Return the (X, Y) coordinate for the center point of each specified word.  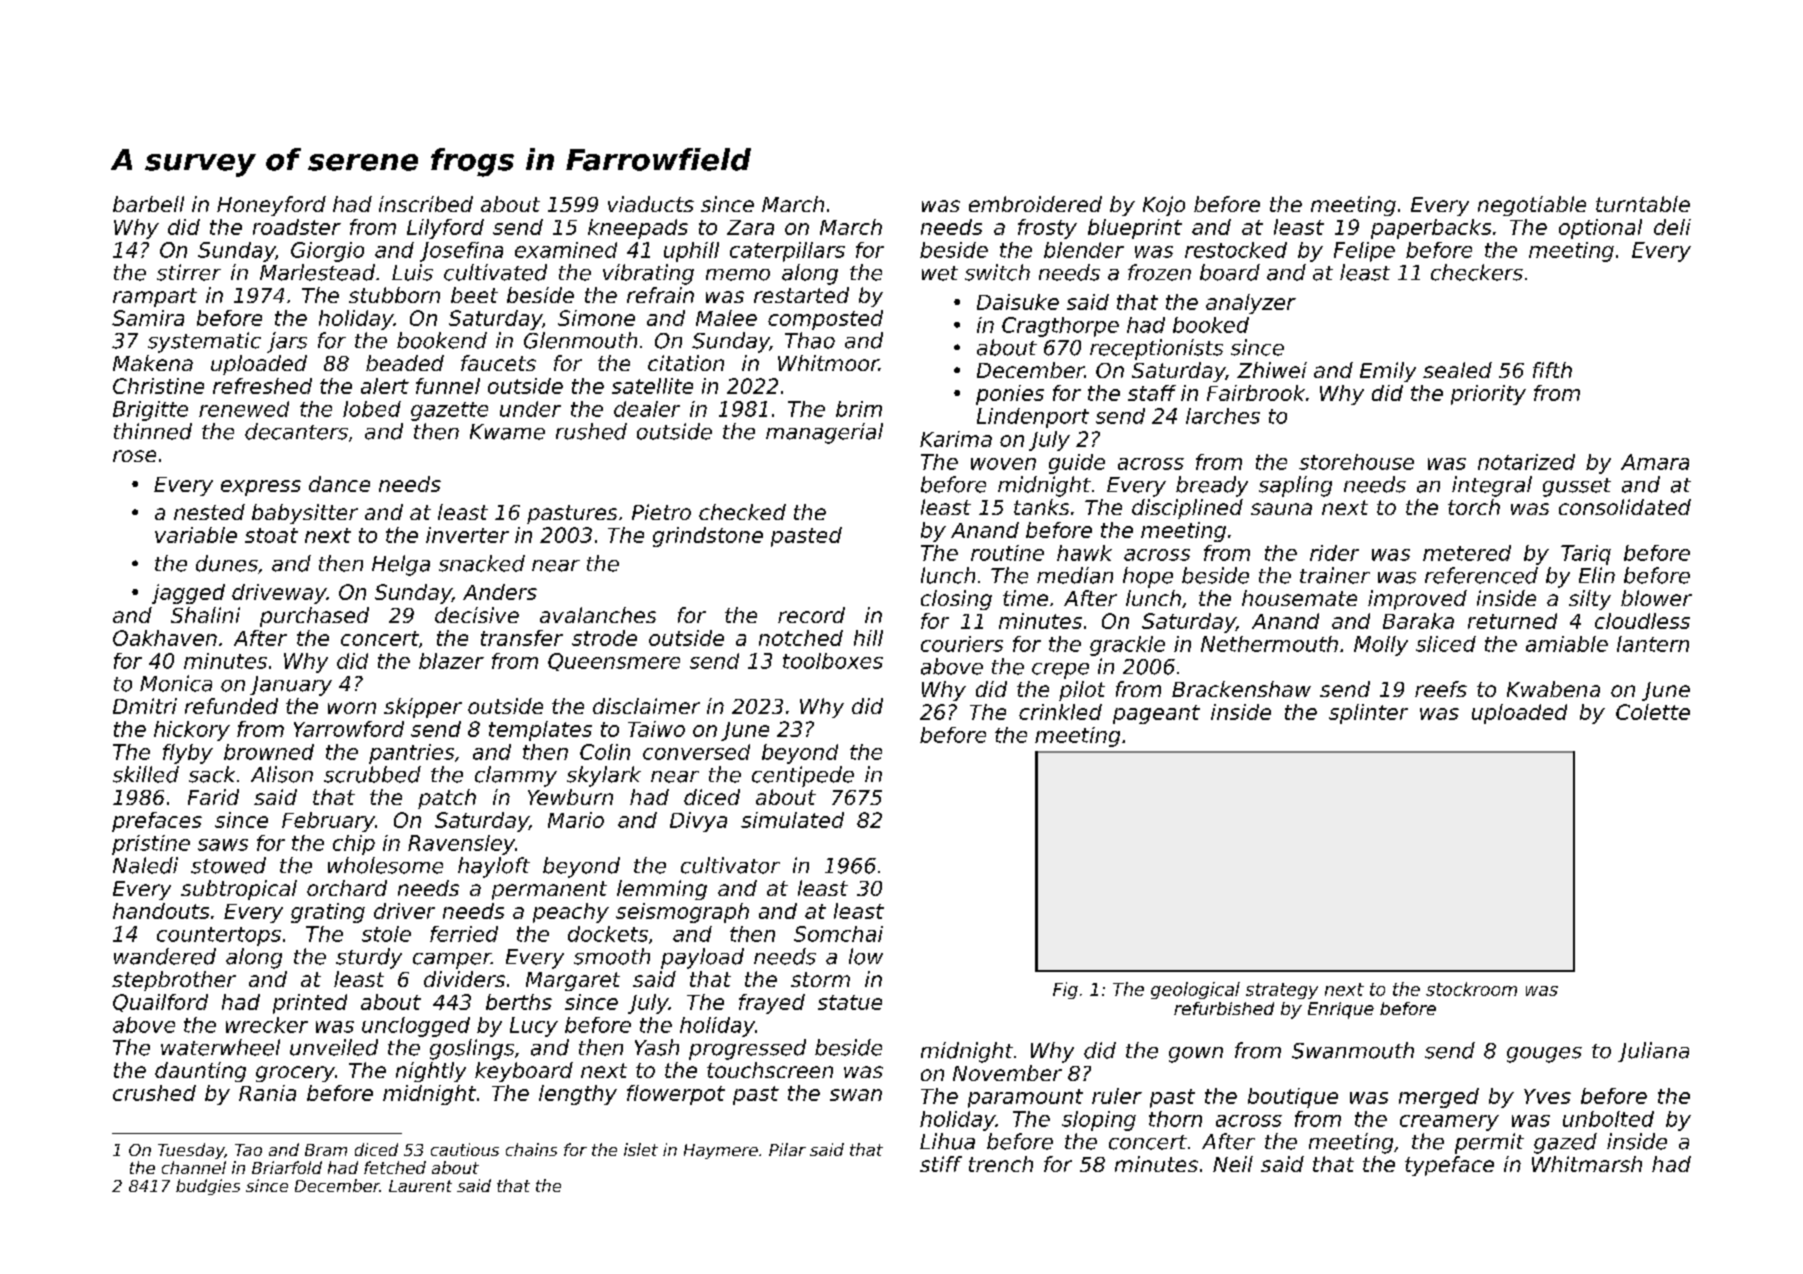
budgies (208, 1187)
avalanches (598, 615)
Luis (412, 272)
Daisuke (1018, 302)
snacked (482, 563)
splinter (1368, 714)
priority (1488, 395)
